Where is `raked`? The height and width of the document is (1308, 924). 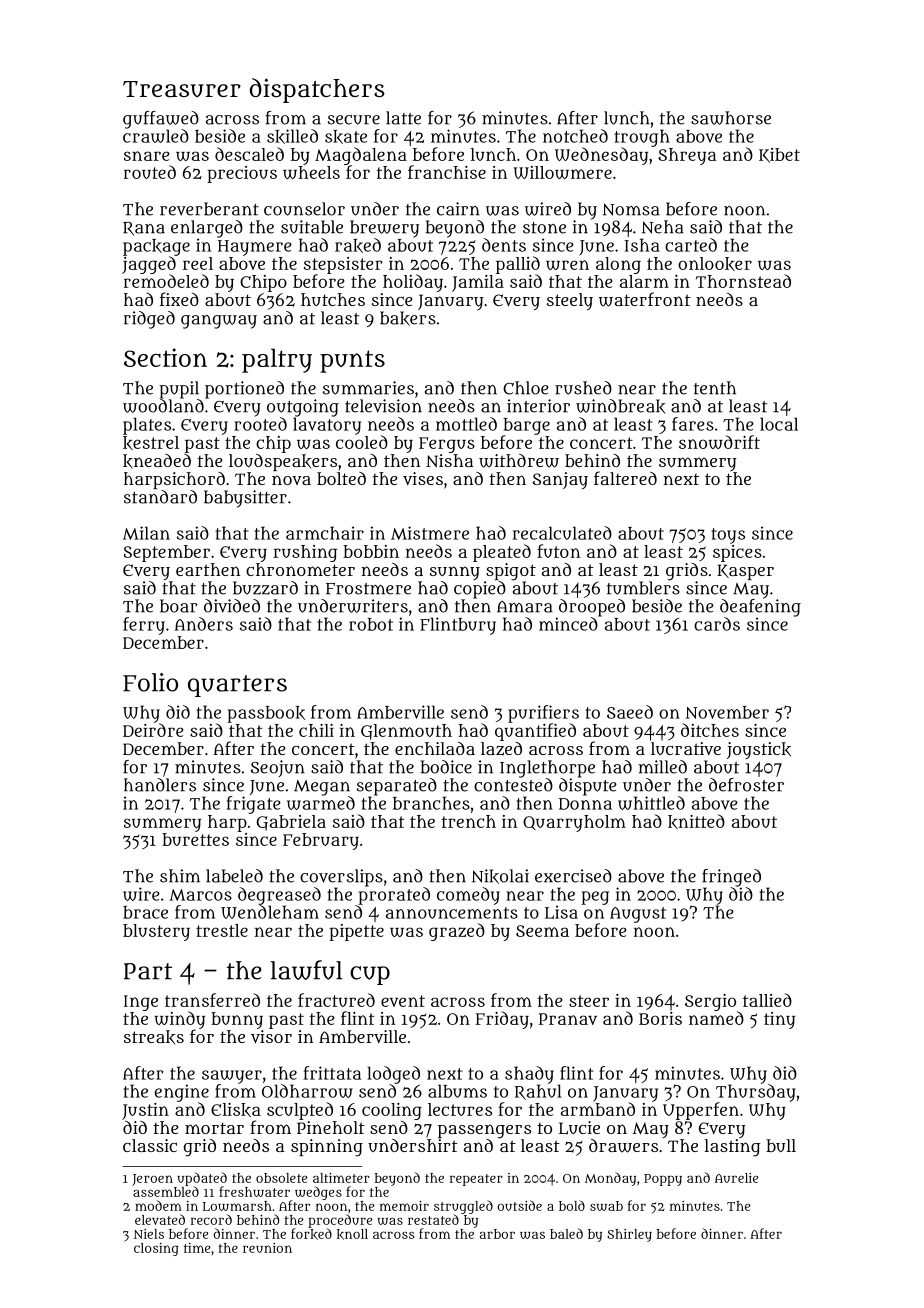 raked is located at coordinates (358, 245).
